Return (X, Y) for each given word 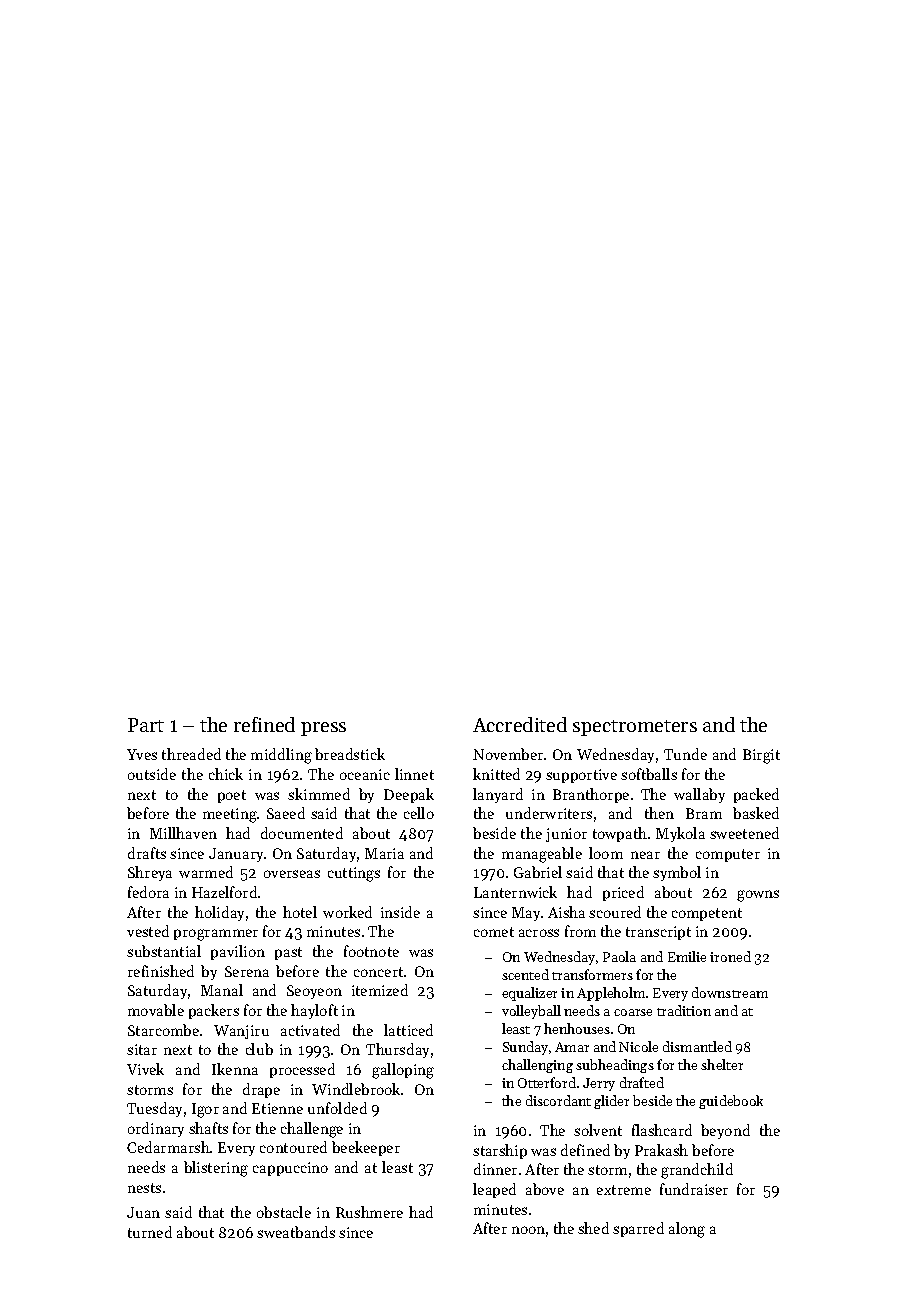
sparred (638, 1229)
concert (378, 972)
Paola (619, 956)
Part (146, 725)
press (323, 729)
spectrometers (635, 728)
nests (144, 1188)
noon (528, 1230)
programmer (216, 935)
